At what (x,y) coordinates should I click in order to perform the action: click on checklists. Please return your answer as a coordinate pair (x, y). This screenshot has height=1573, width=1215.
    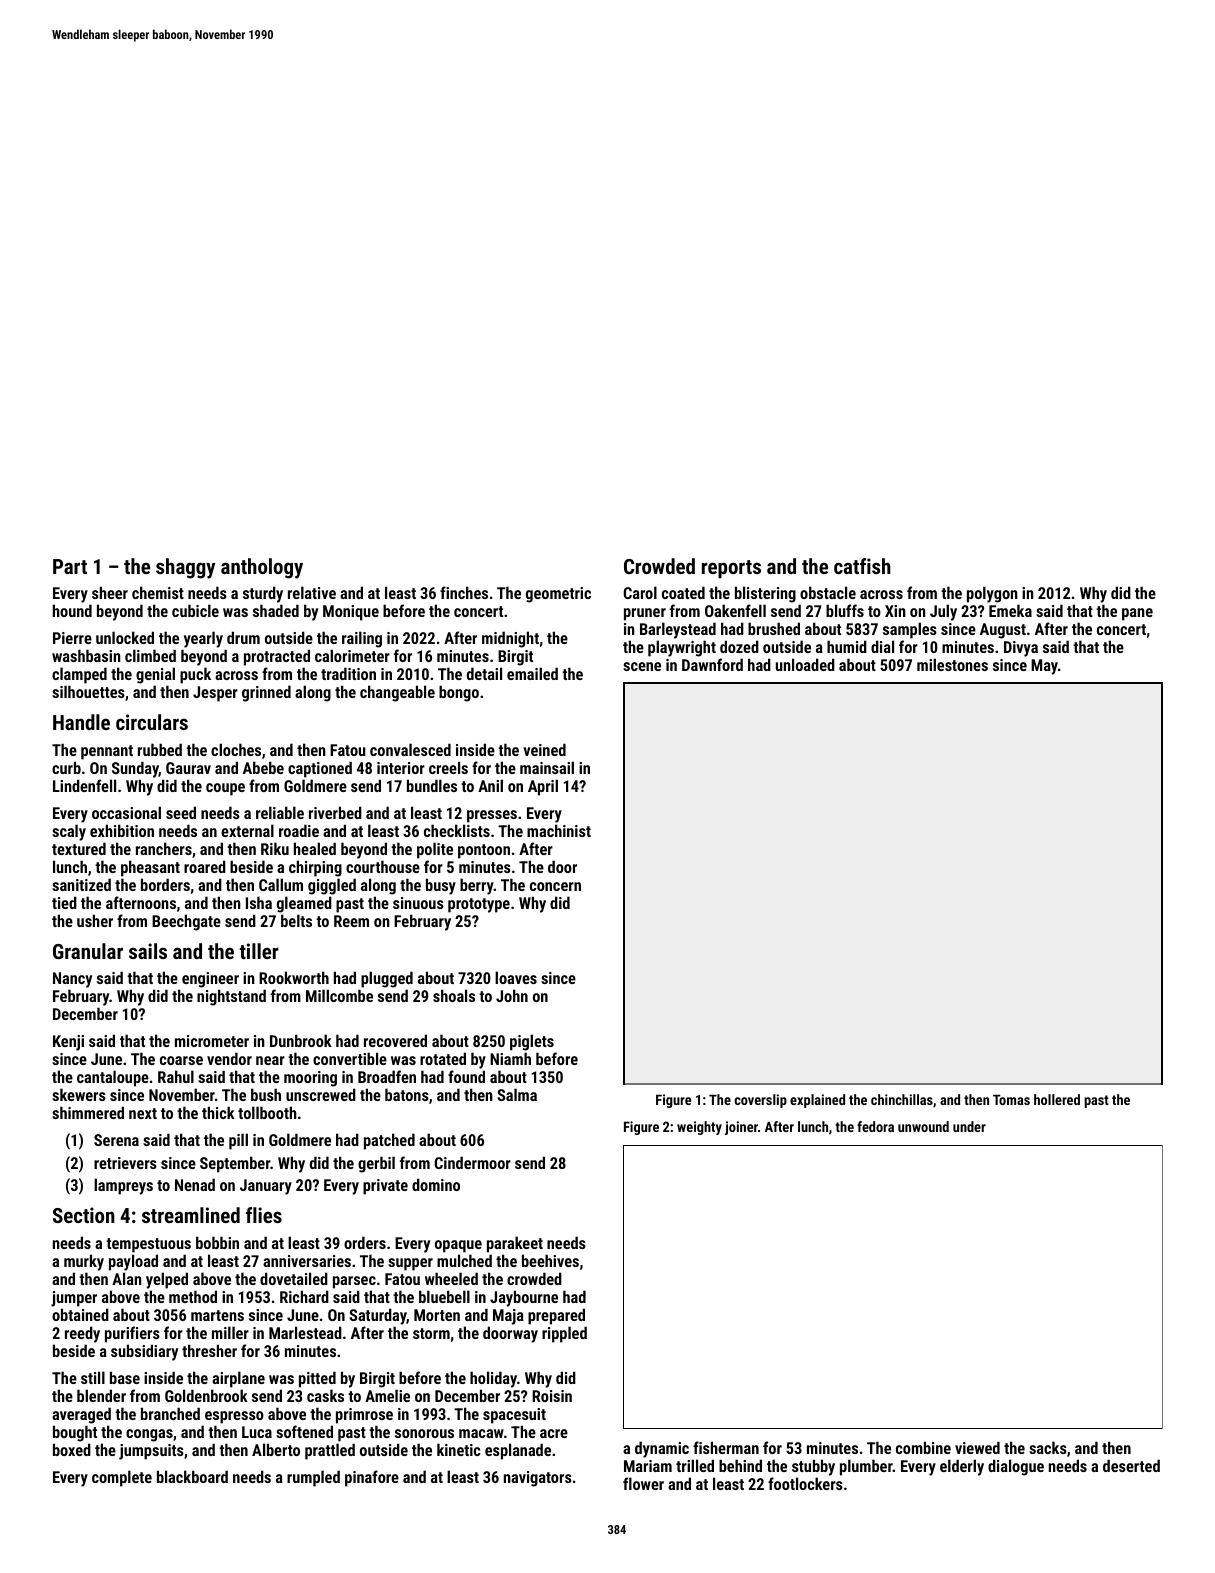
    Looking at the image, I should click on (457, 830).
